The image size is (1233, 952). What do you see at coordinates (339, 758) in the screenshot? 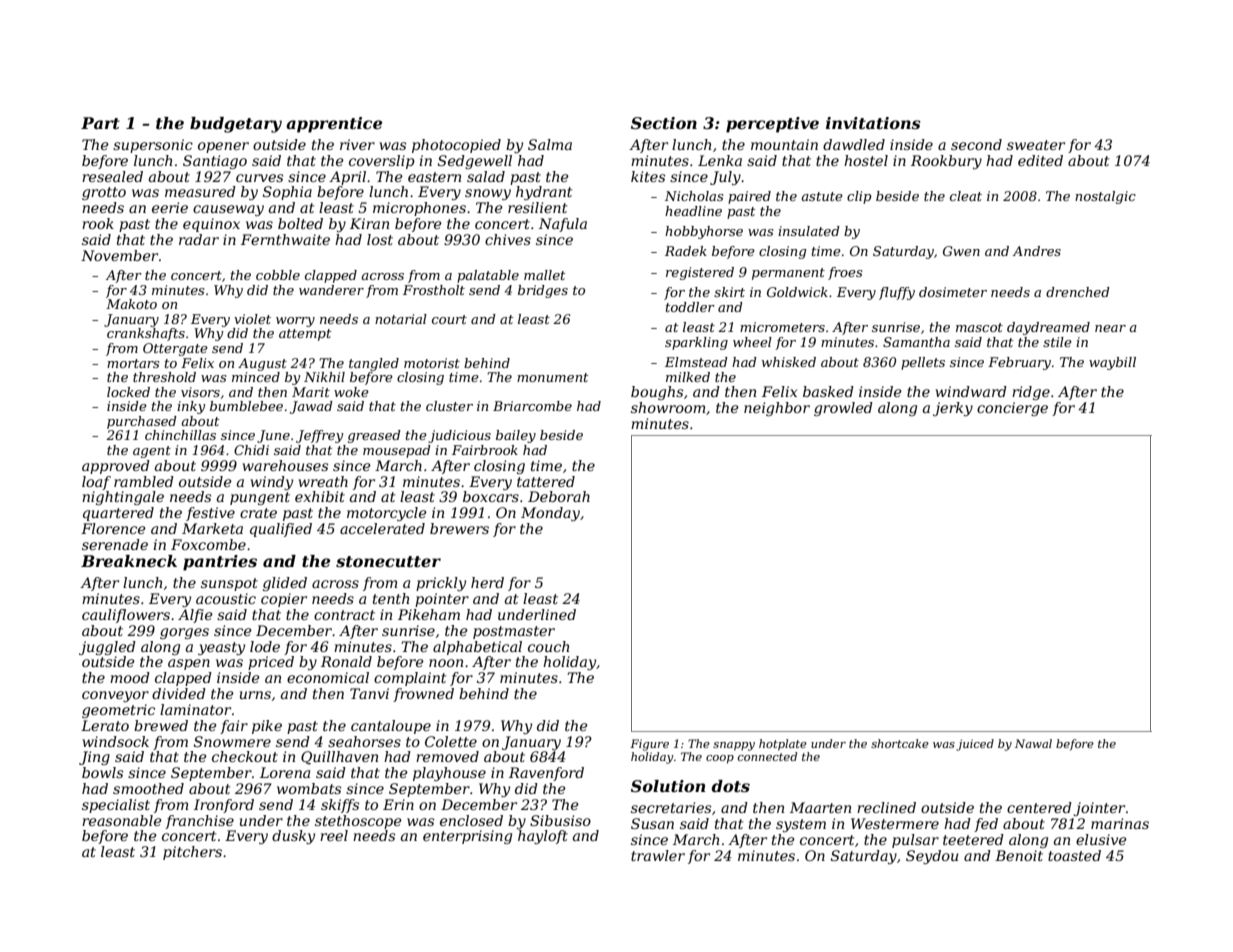
I see `Quillhaven` at bounding box center [339, 758].
